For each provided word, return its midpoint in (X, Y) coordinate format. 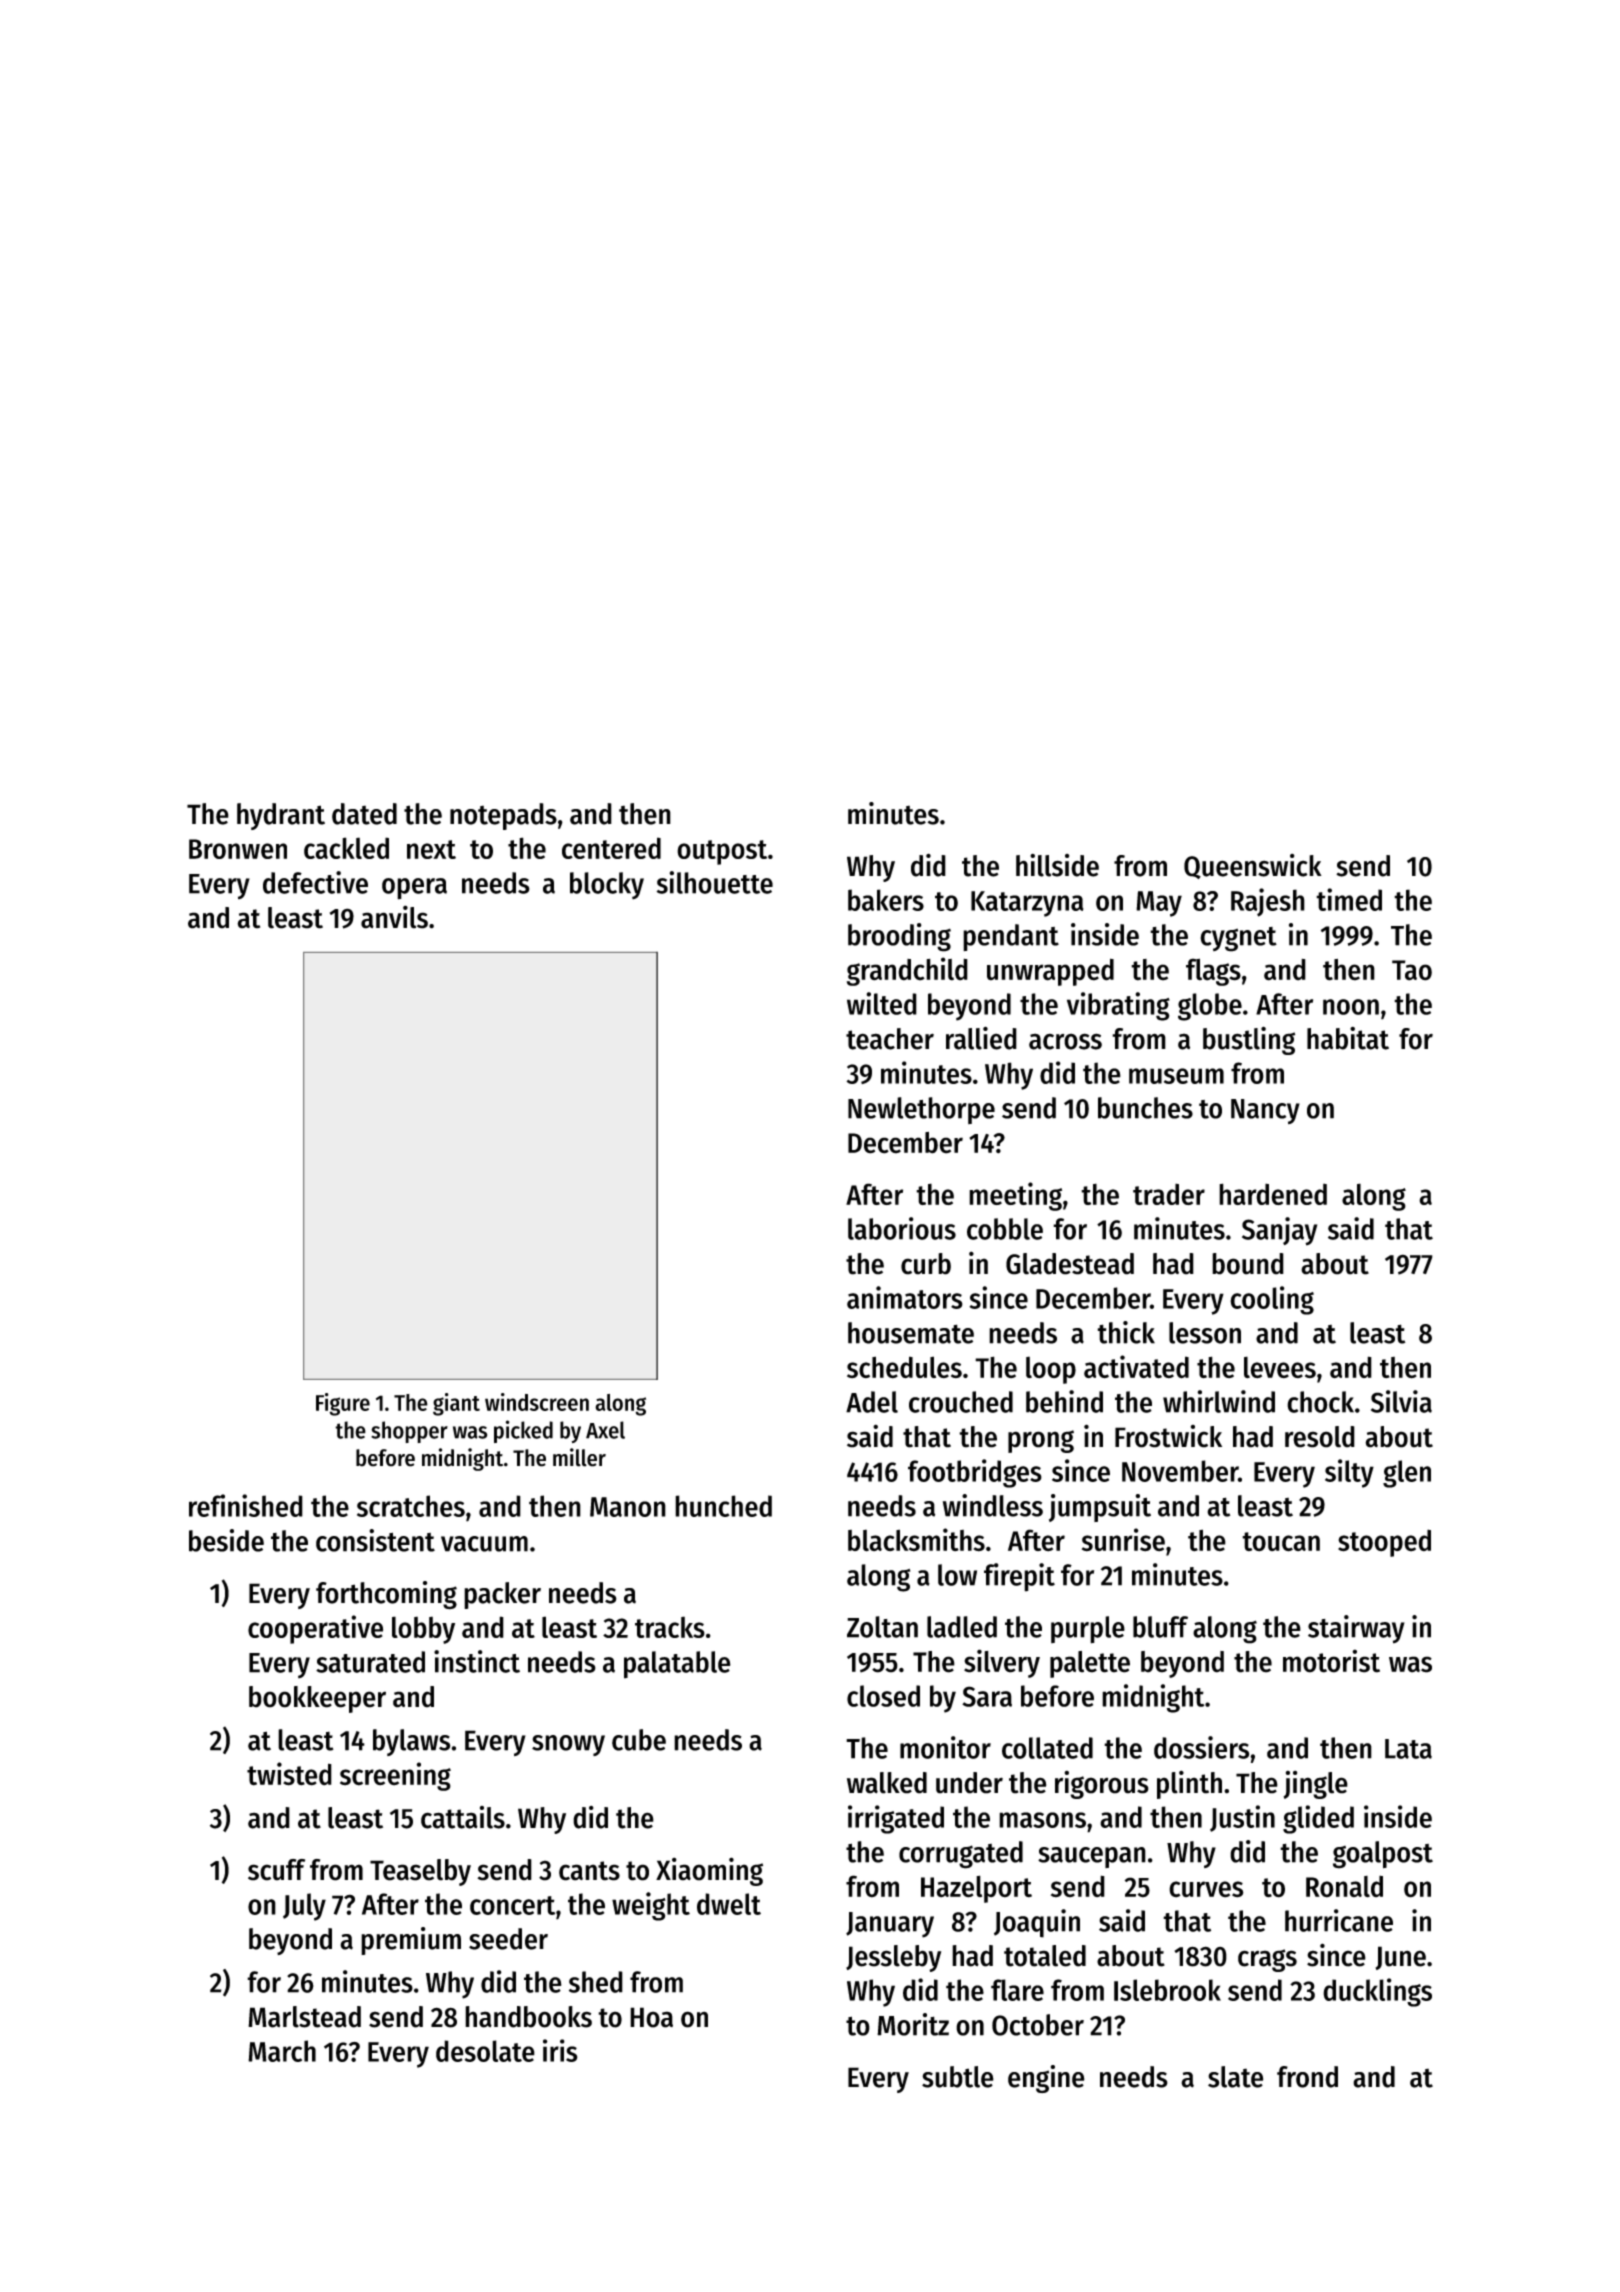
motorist (1331, 1661)
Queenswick (1253, 866)
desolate (485, 2051)
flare (1017, 1990)
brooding (899, 937)
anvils (394, 917)
